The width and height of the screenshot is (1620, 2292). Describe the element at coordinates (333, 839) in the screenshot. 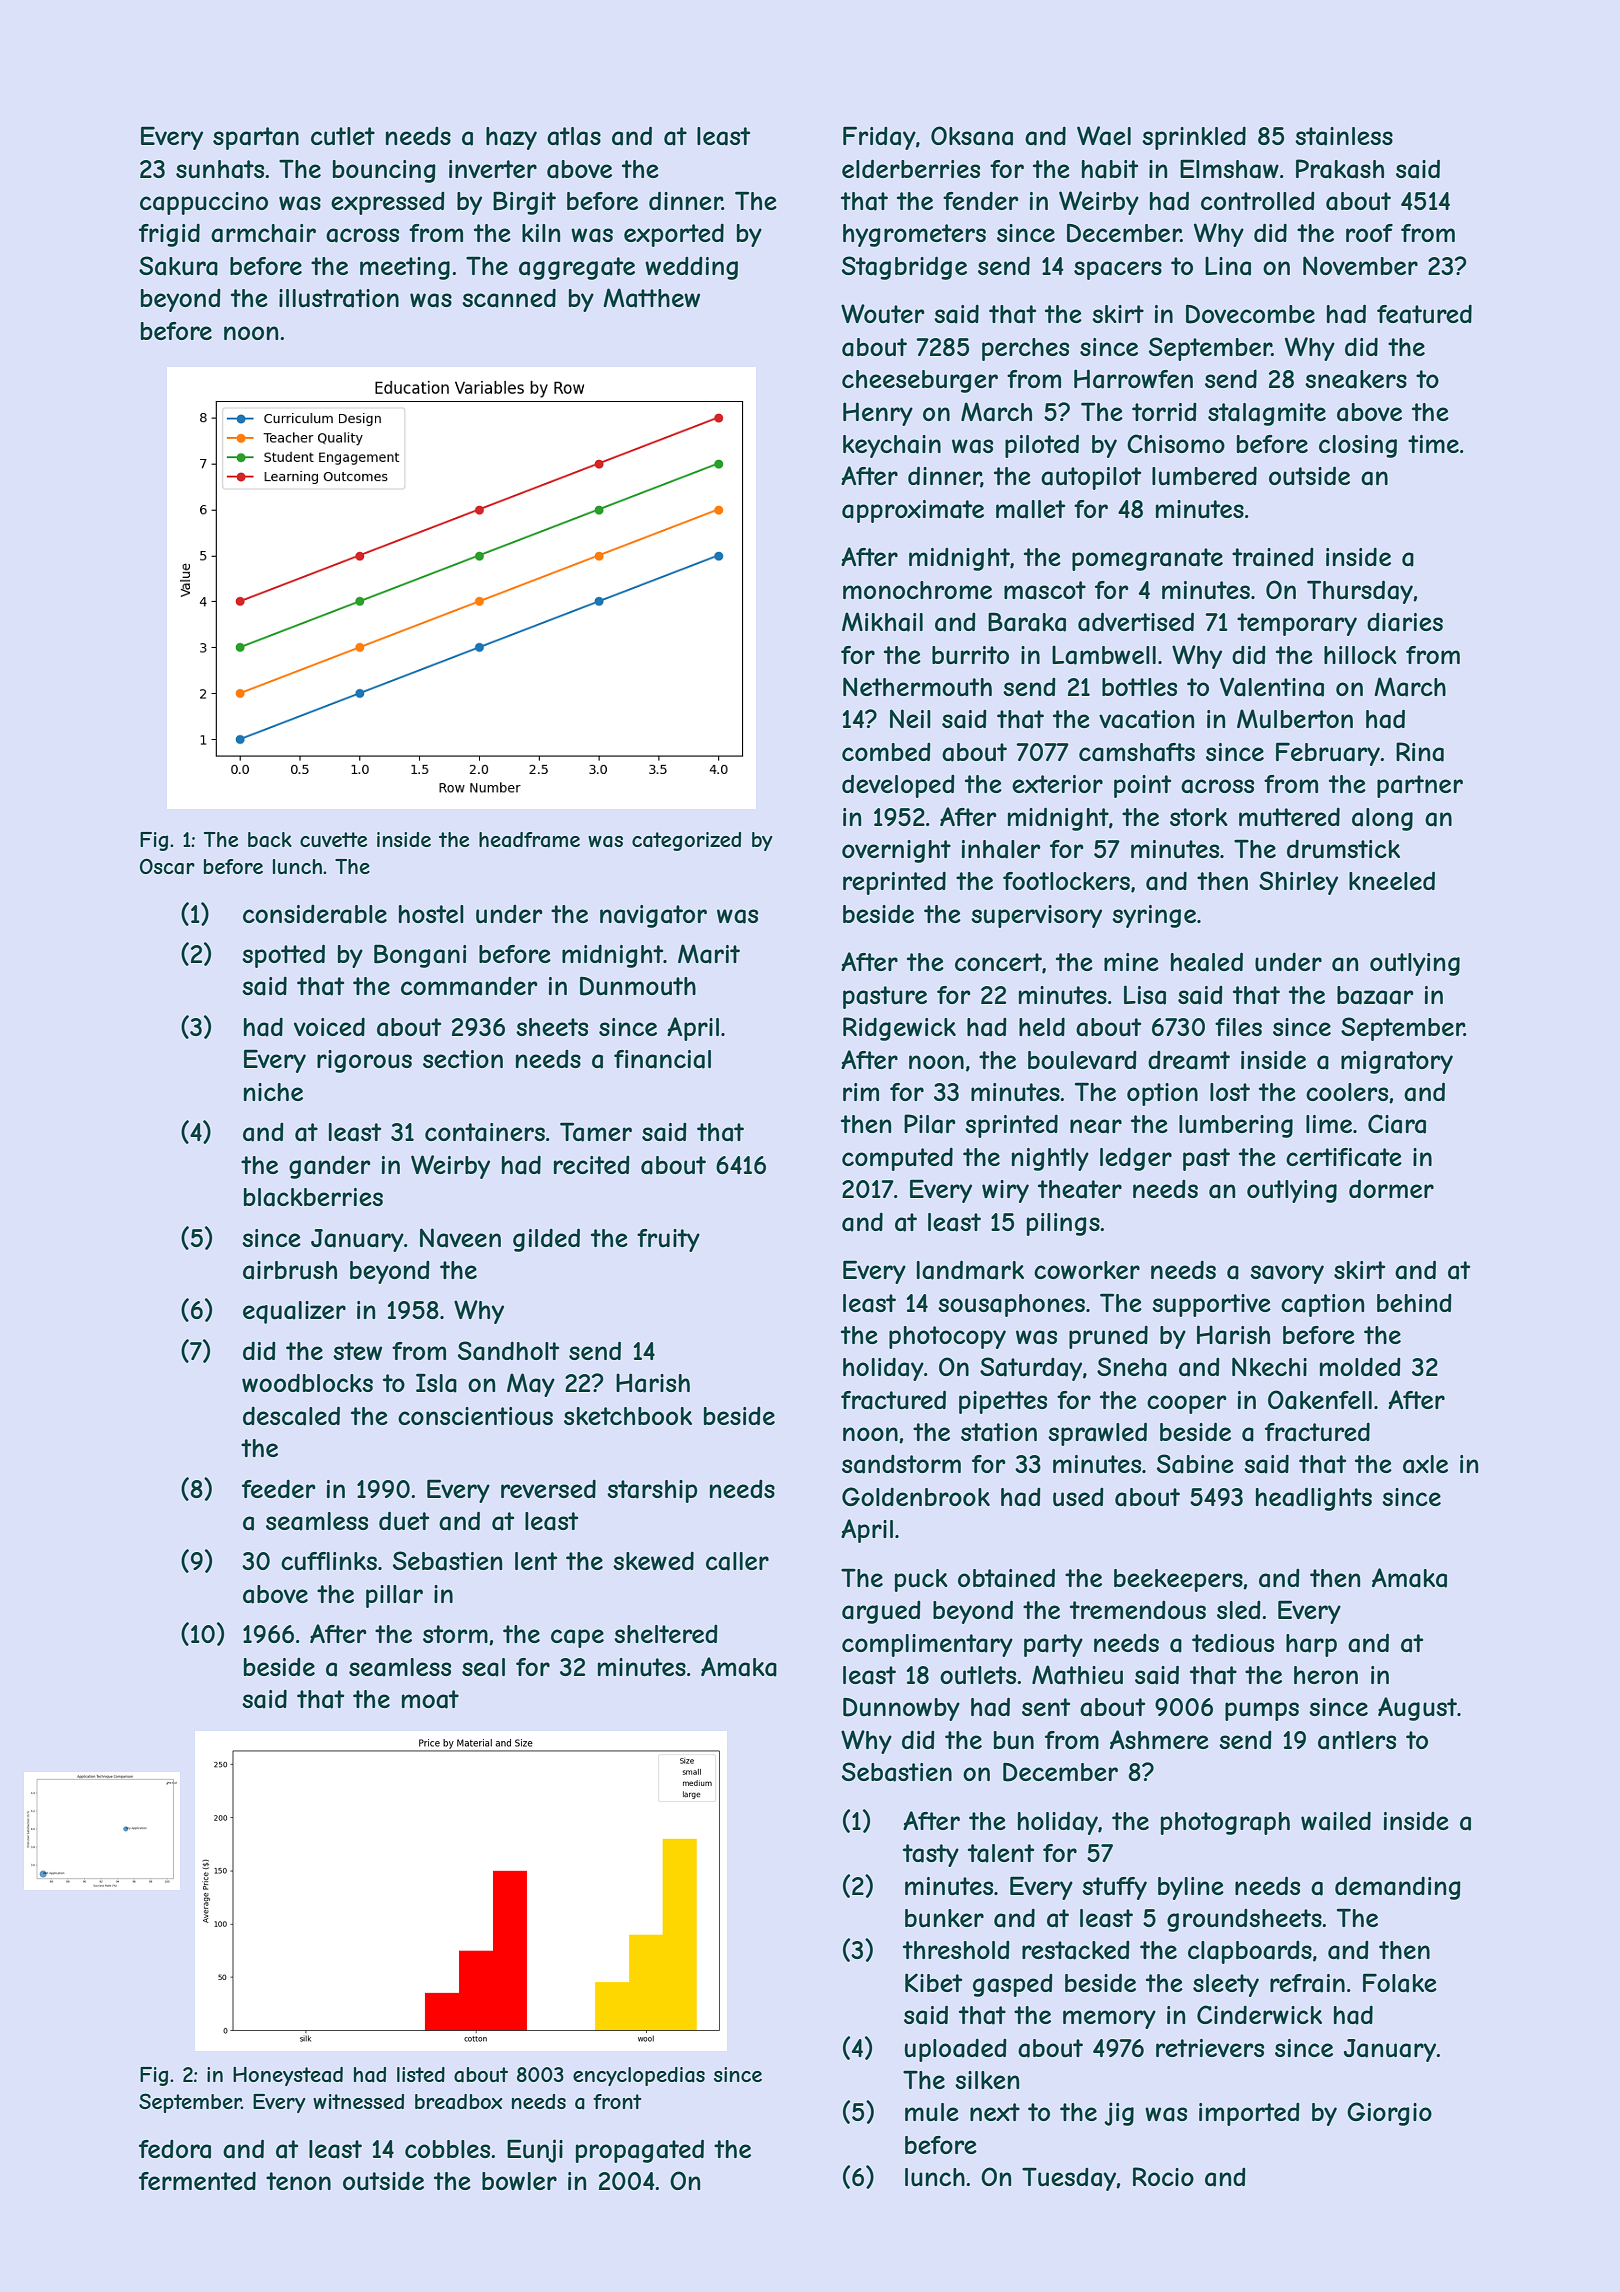

I see `cuvette` at that location.
